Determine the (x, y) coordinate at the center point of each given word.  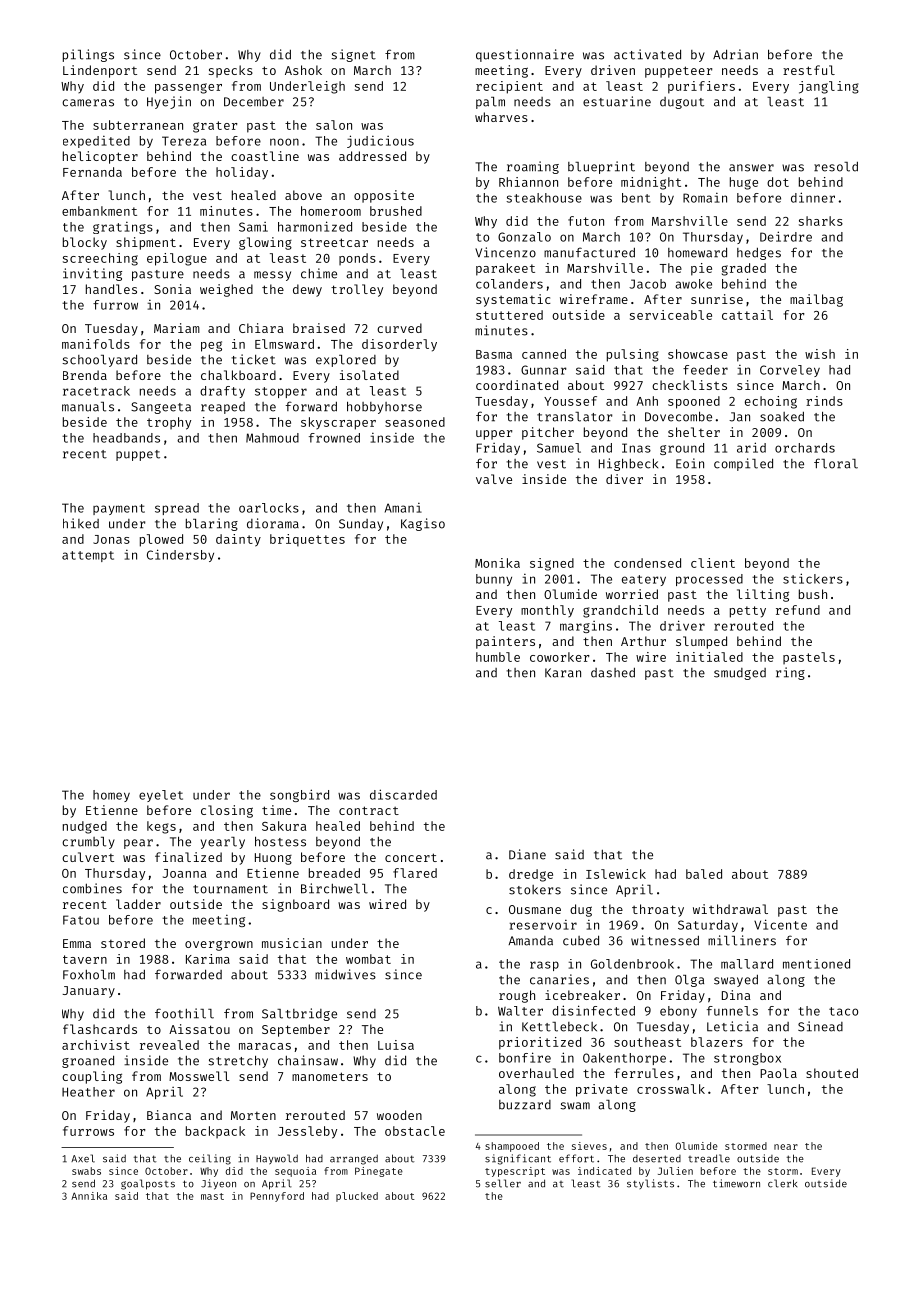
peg (211, 346)
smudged (740, 674)
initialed (709, 657)
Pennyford (277, 1197)
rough (517, 996)
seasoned (415, 422)
